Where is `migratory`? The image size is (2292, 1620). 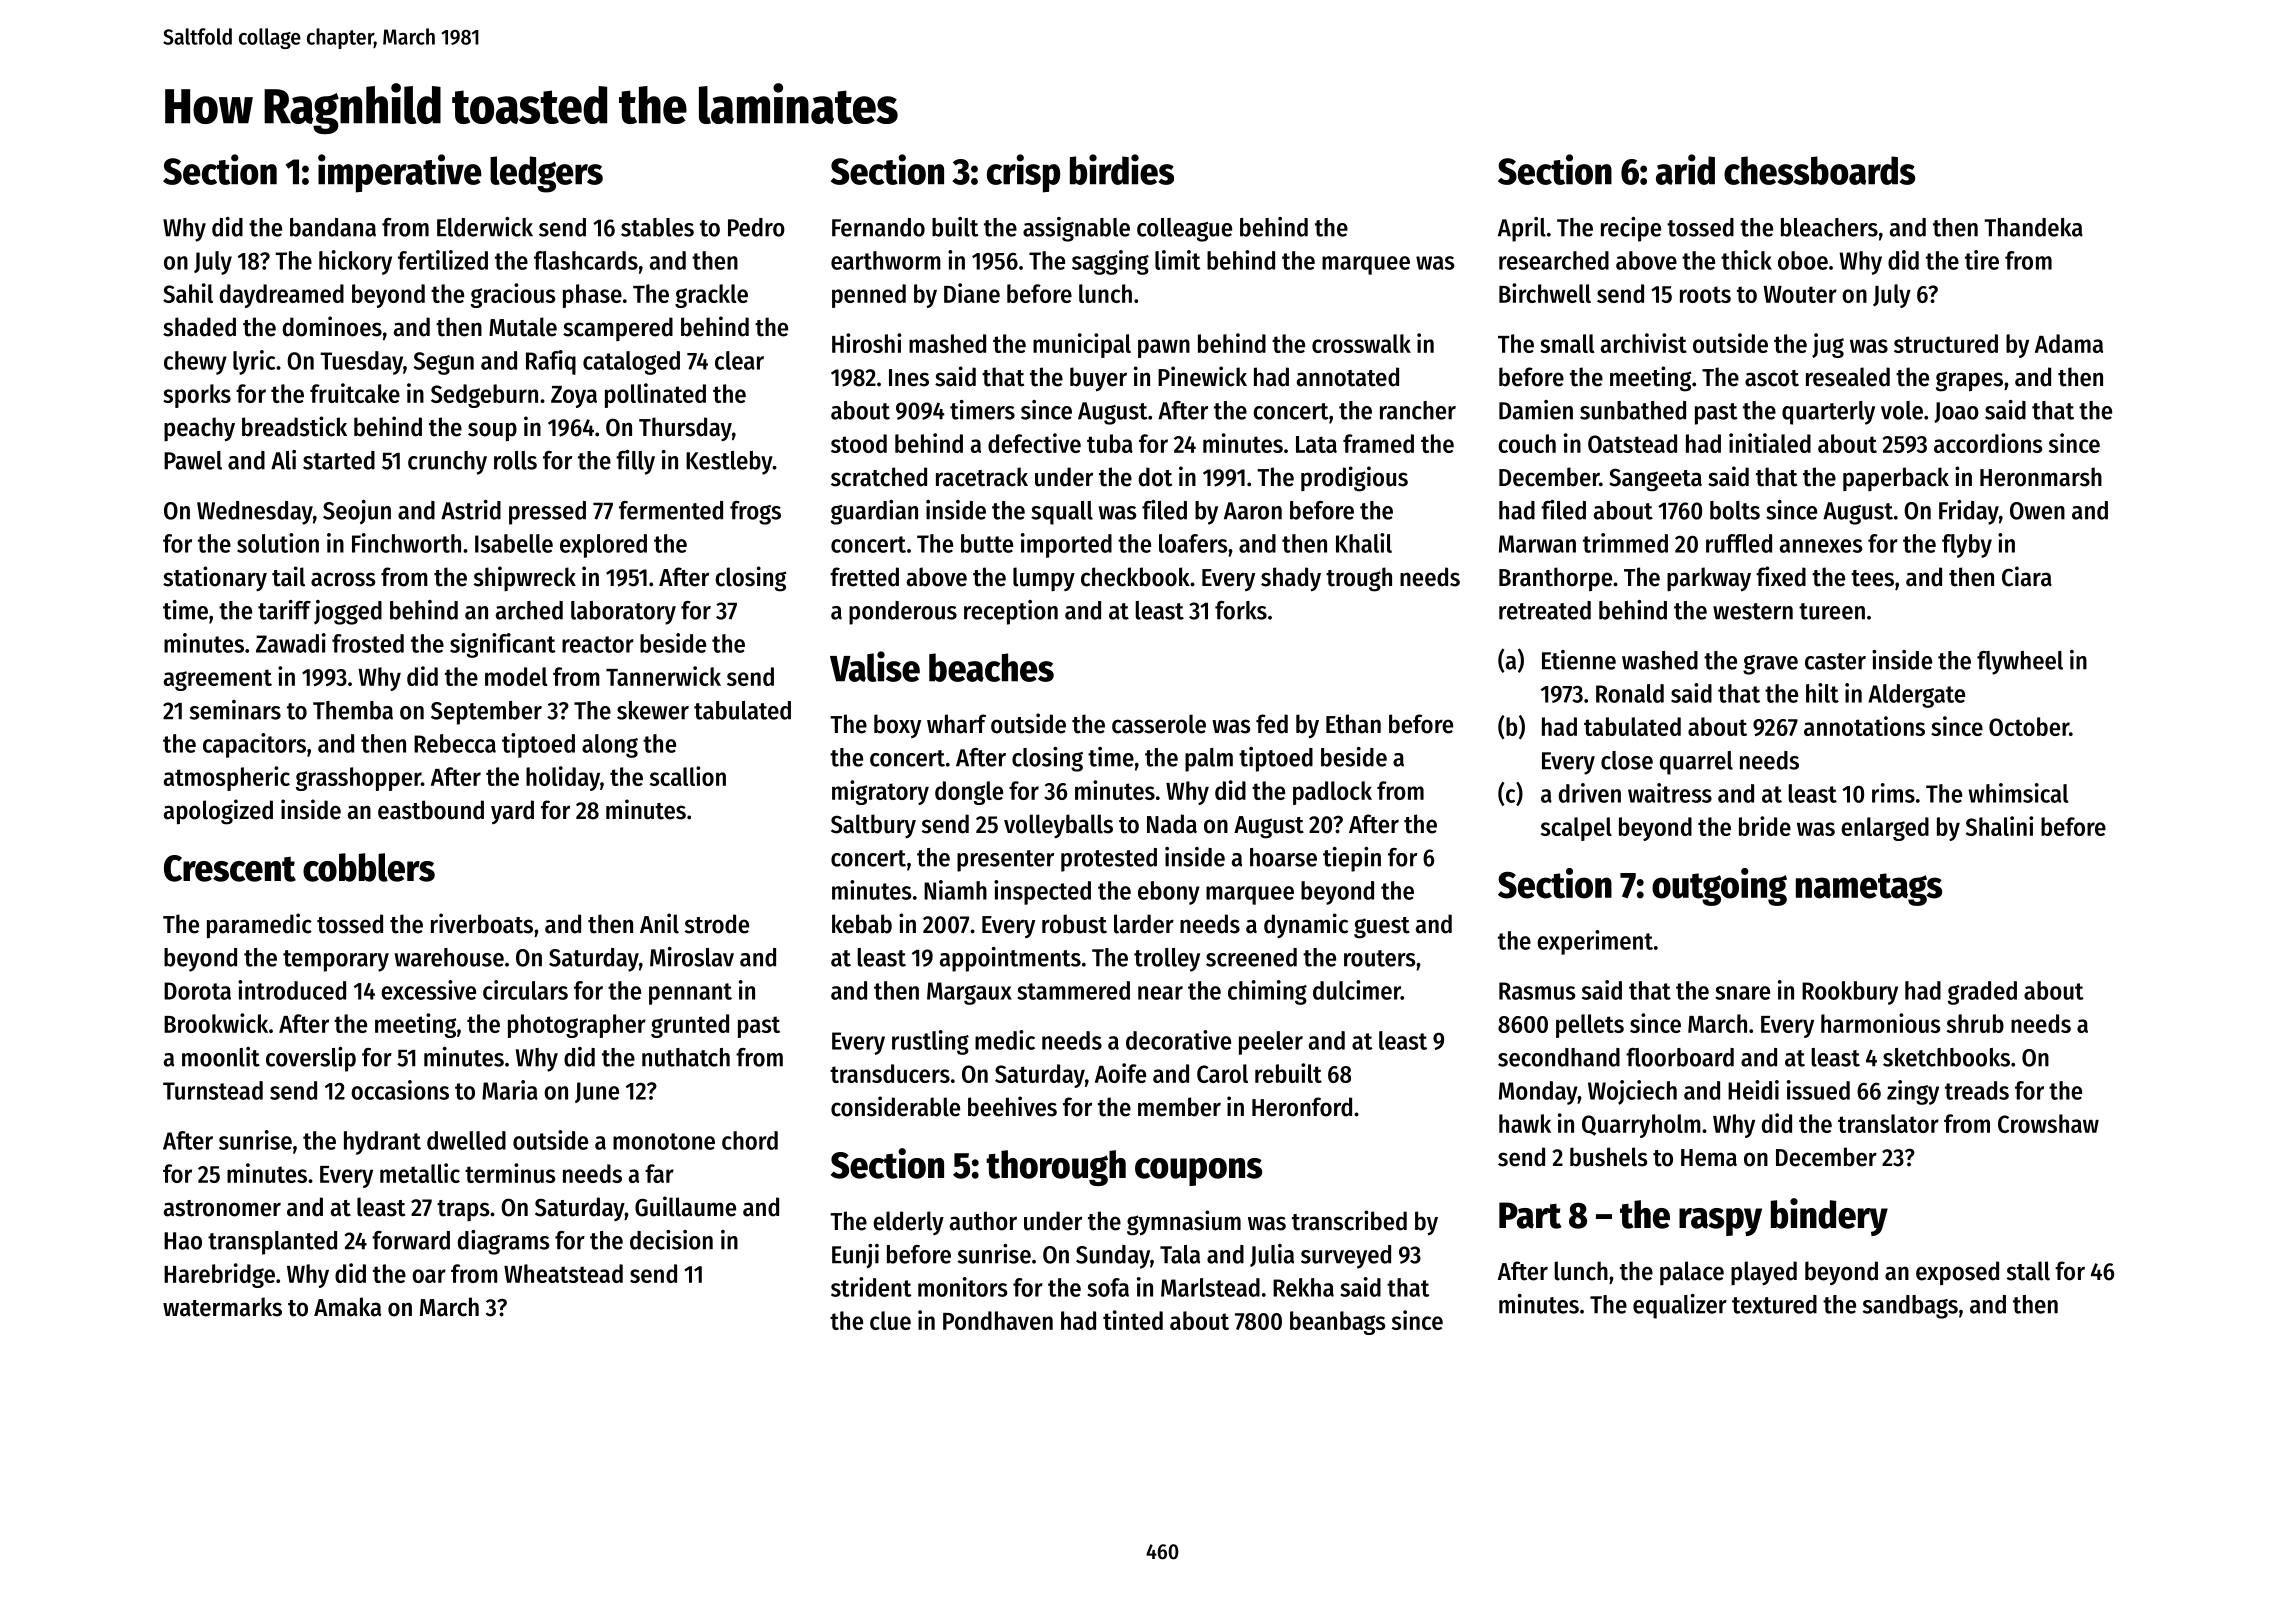 migratory is located at coordinates (880, 792).
